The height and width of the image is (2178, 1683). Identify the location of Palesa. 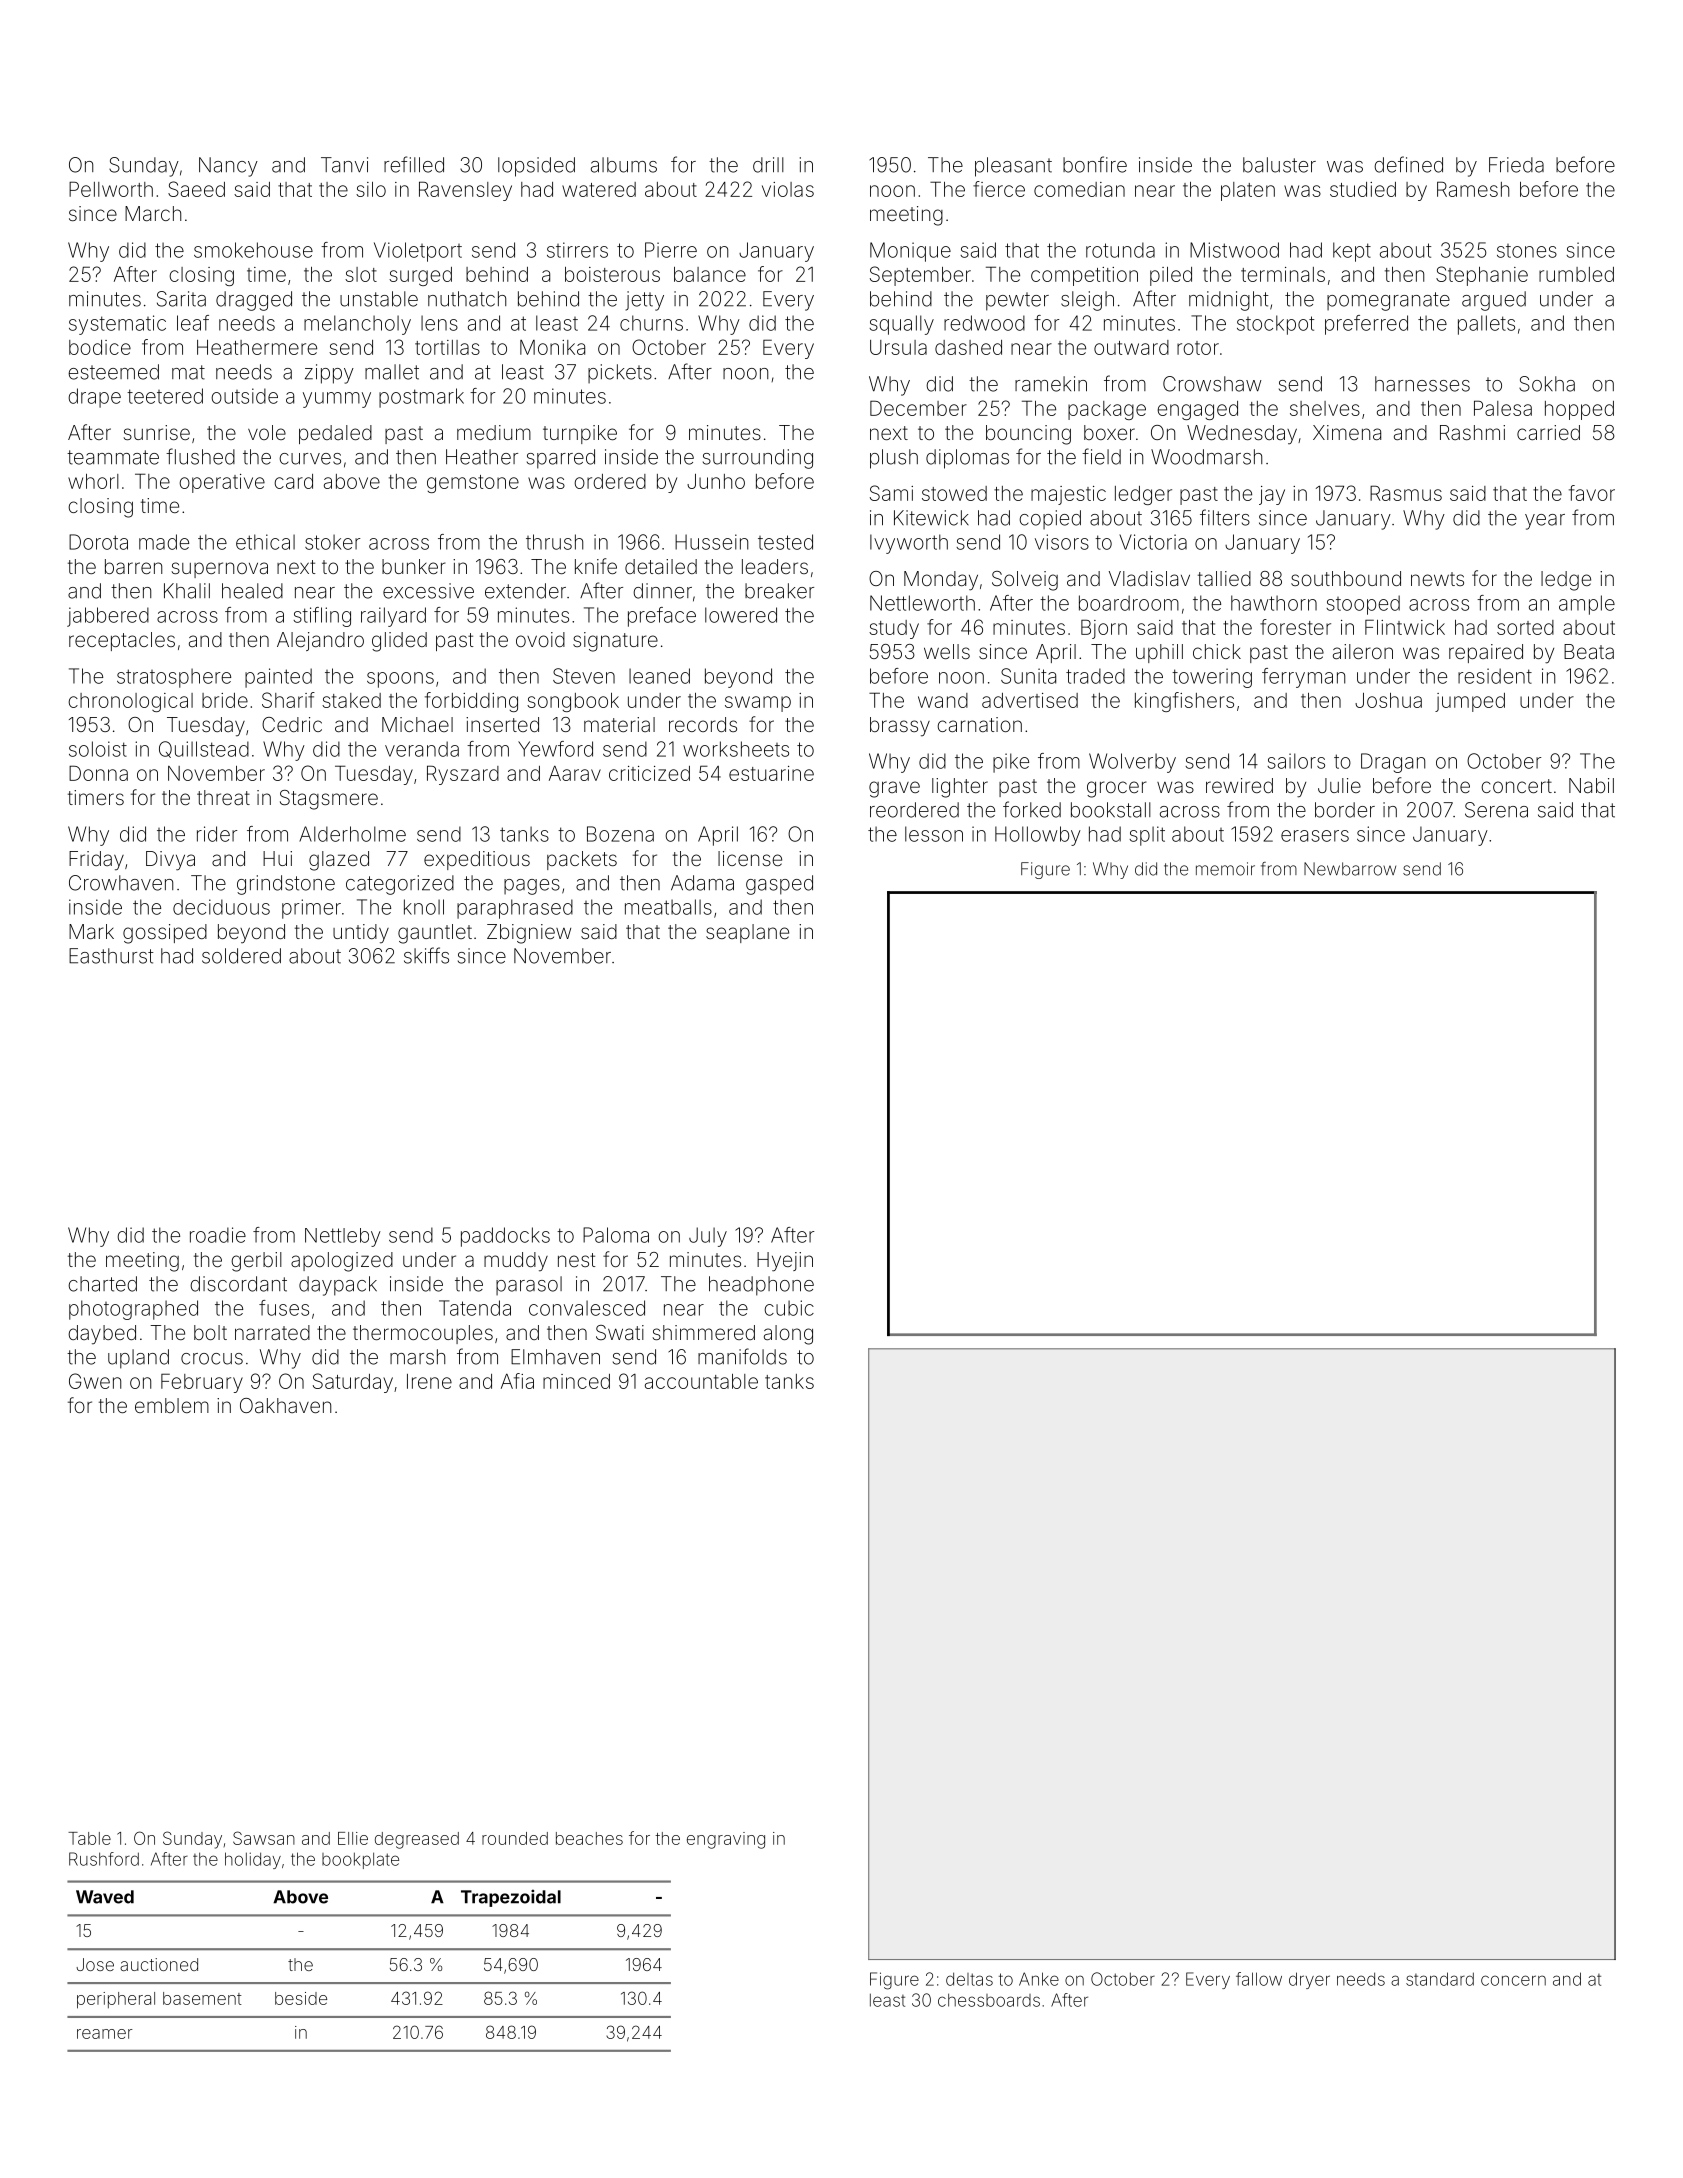
(1503, 408).
